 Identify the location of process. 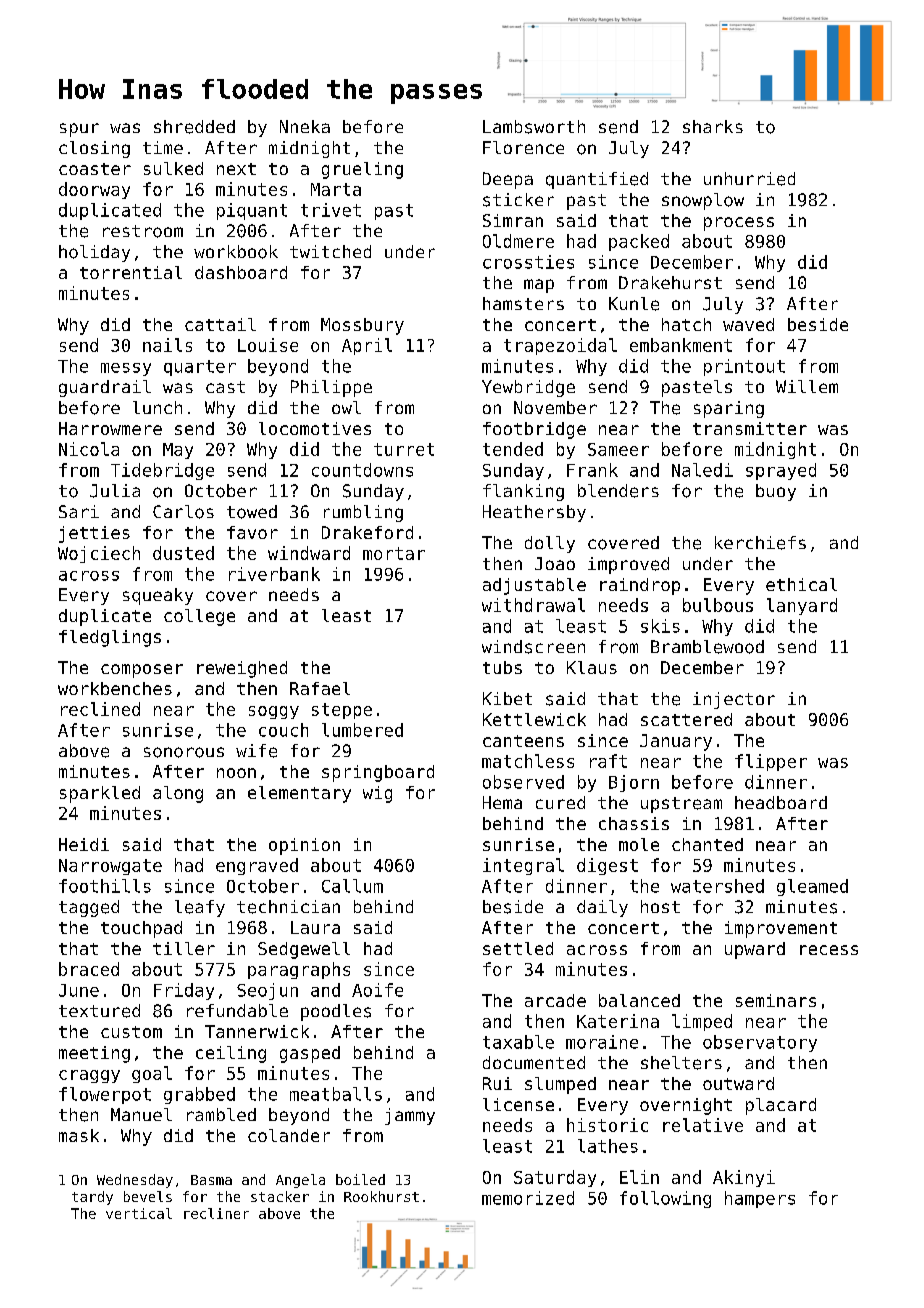
(739, 224).
